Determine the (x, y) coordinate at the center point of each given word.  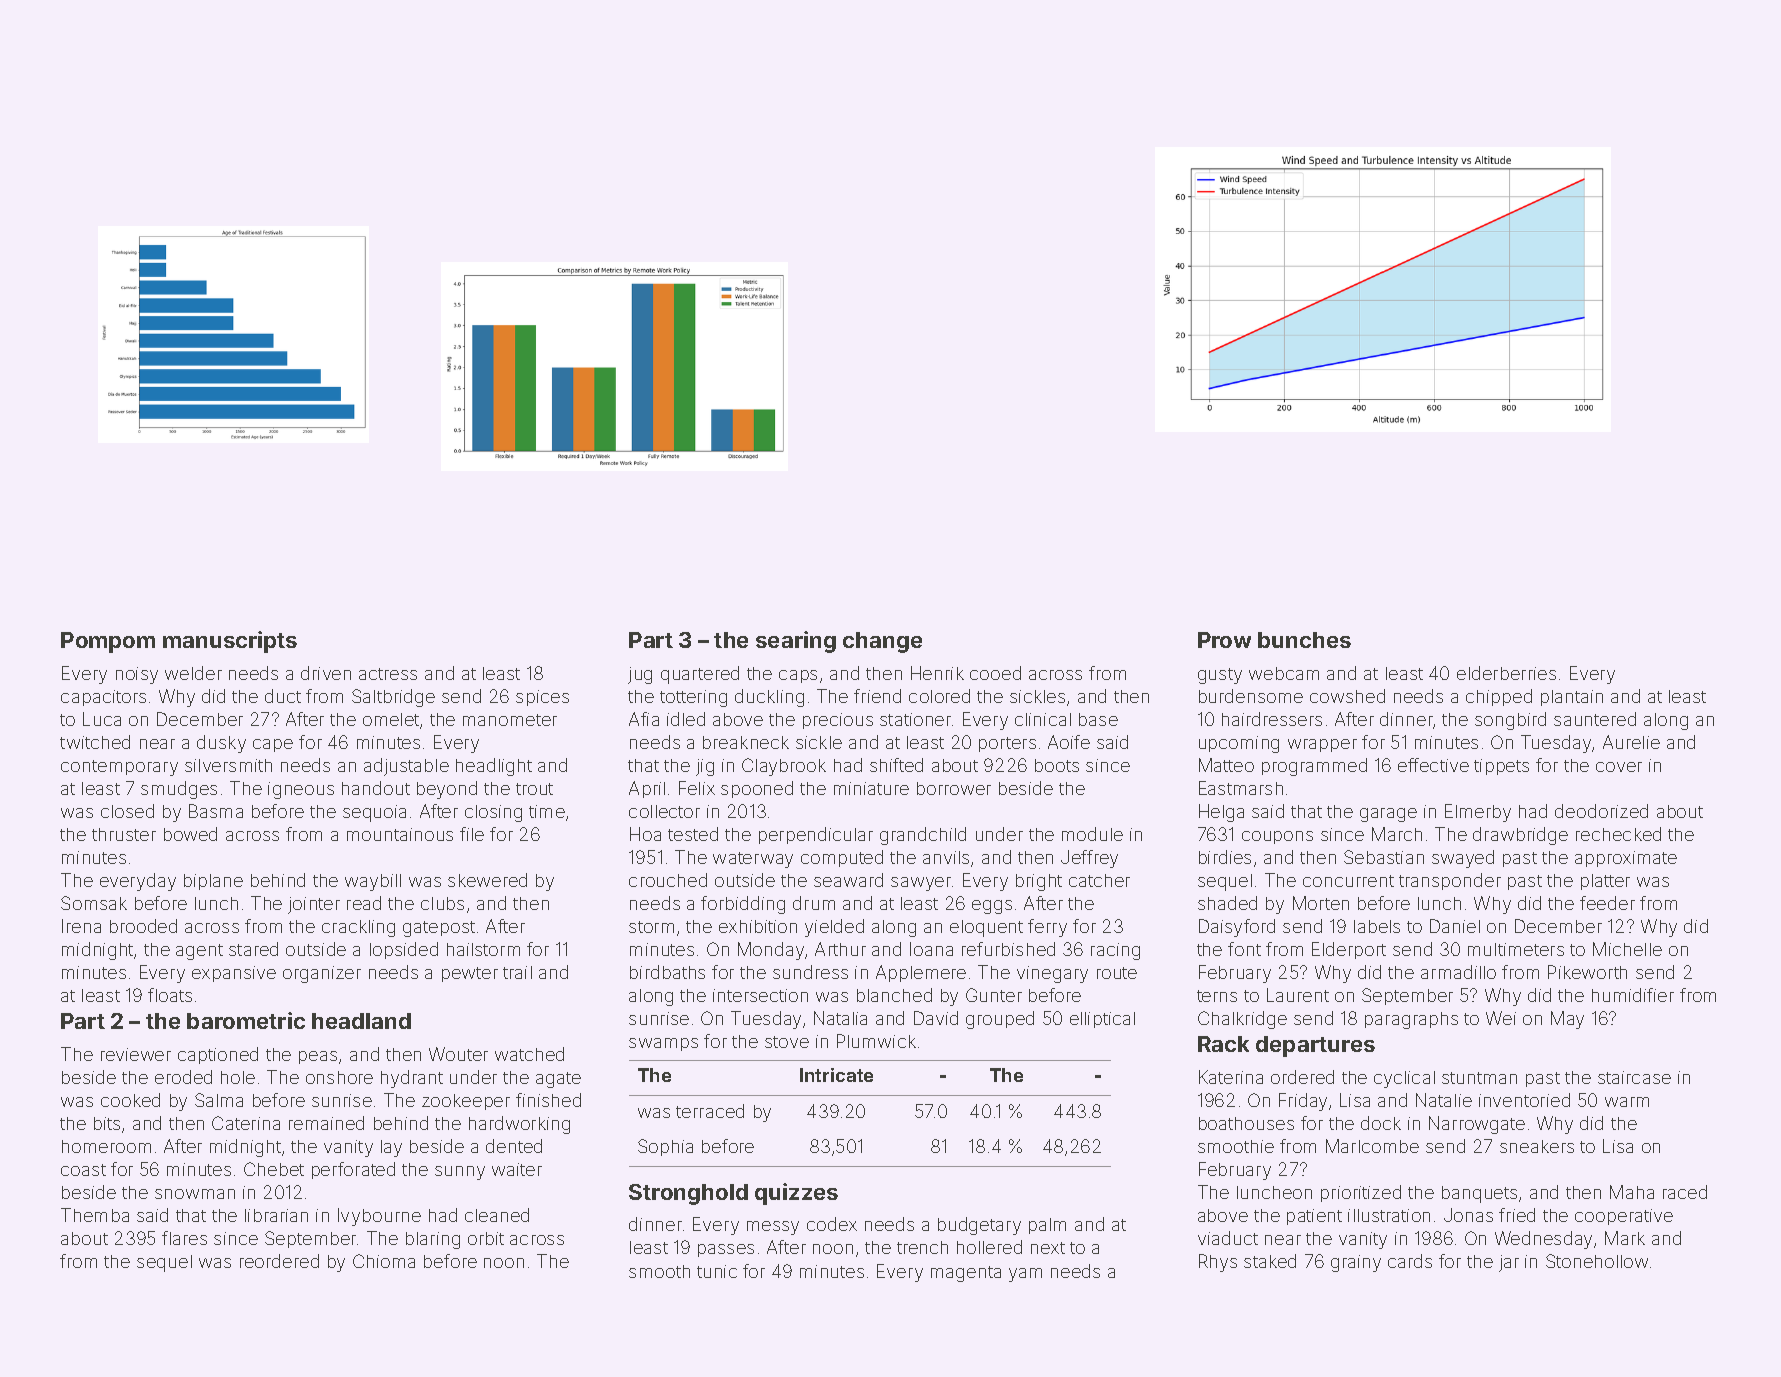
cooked (130, 1100)
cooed (995, 673)
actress (388, 674)
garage (1388, 815)
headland (361, 1021)
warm (1627, 1102)
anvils (946, 857)
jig (705, 767)
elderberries (1506, 673)
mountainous (400, 834)
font (1244, 949)
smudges (179, 790)
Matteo (1226, 765)
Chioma (384, 1261)
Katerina (1231, 1077)
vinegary (1052, 974)
